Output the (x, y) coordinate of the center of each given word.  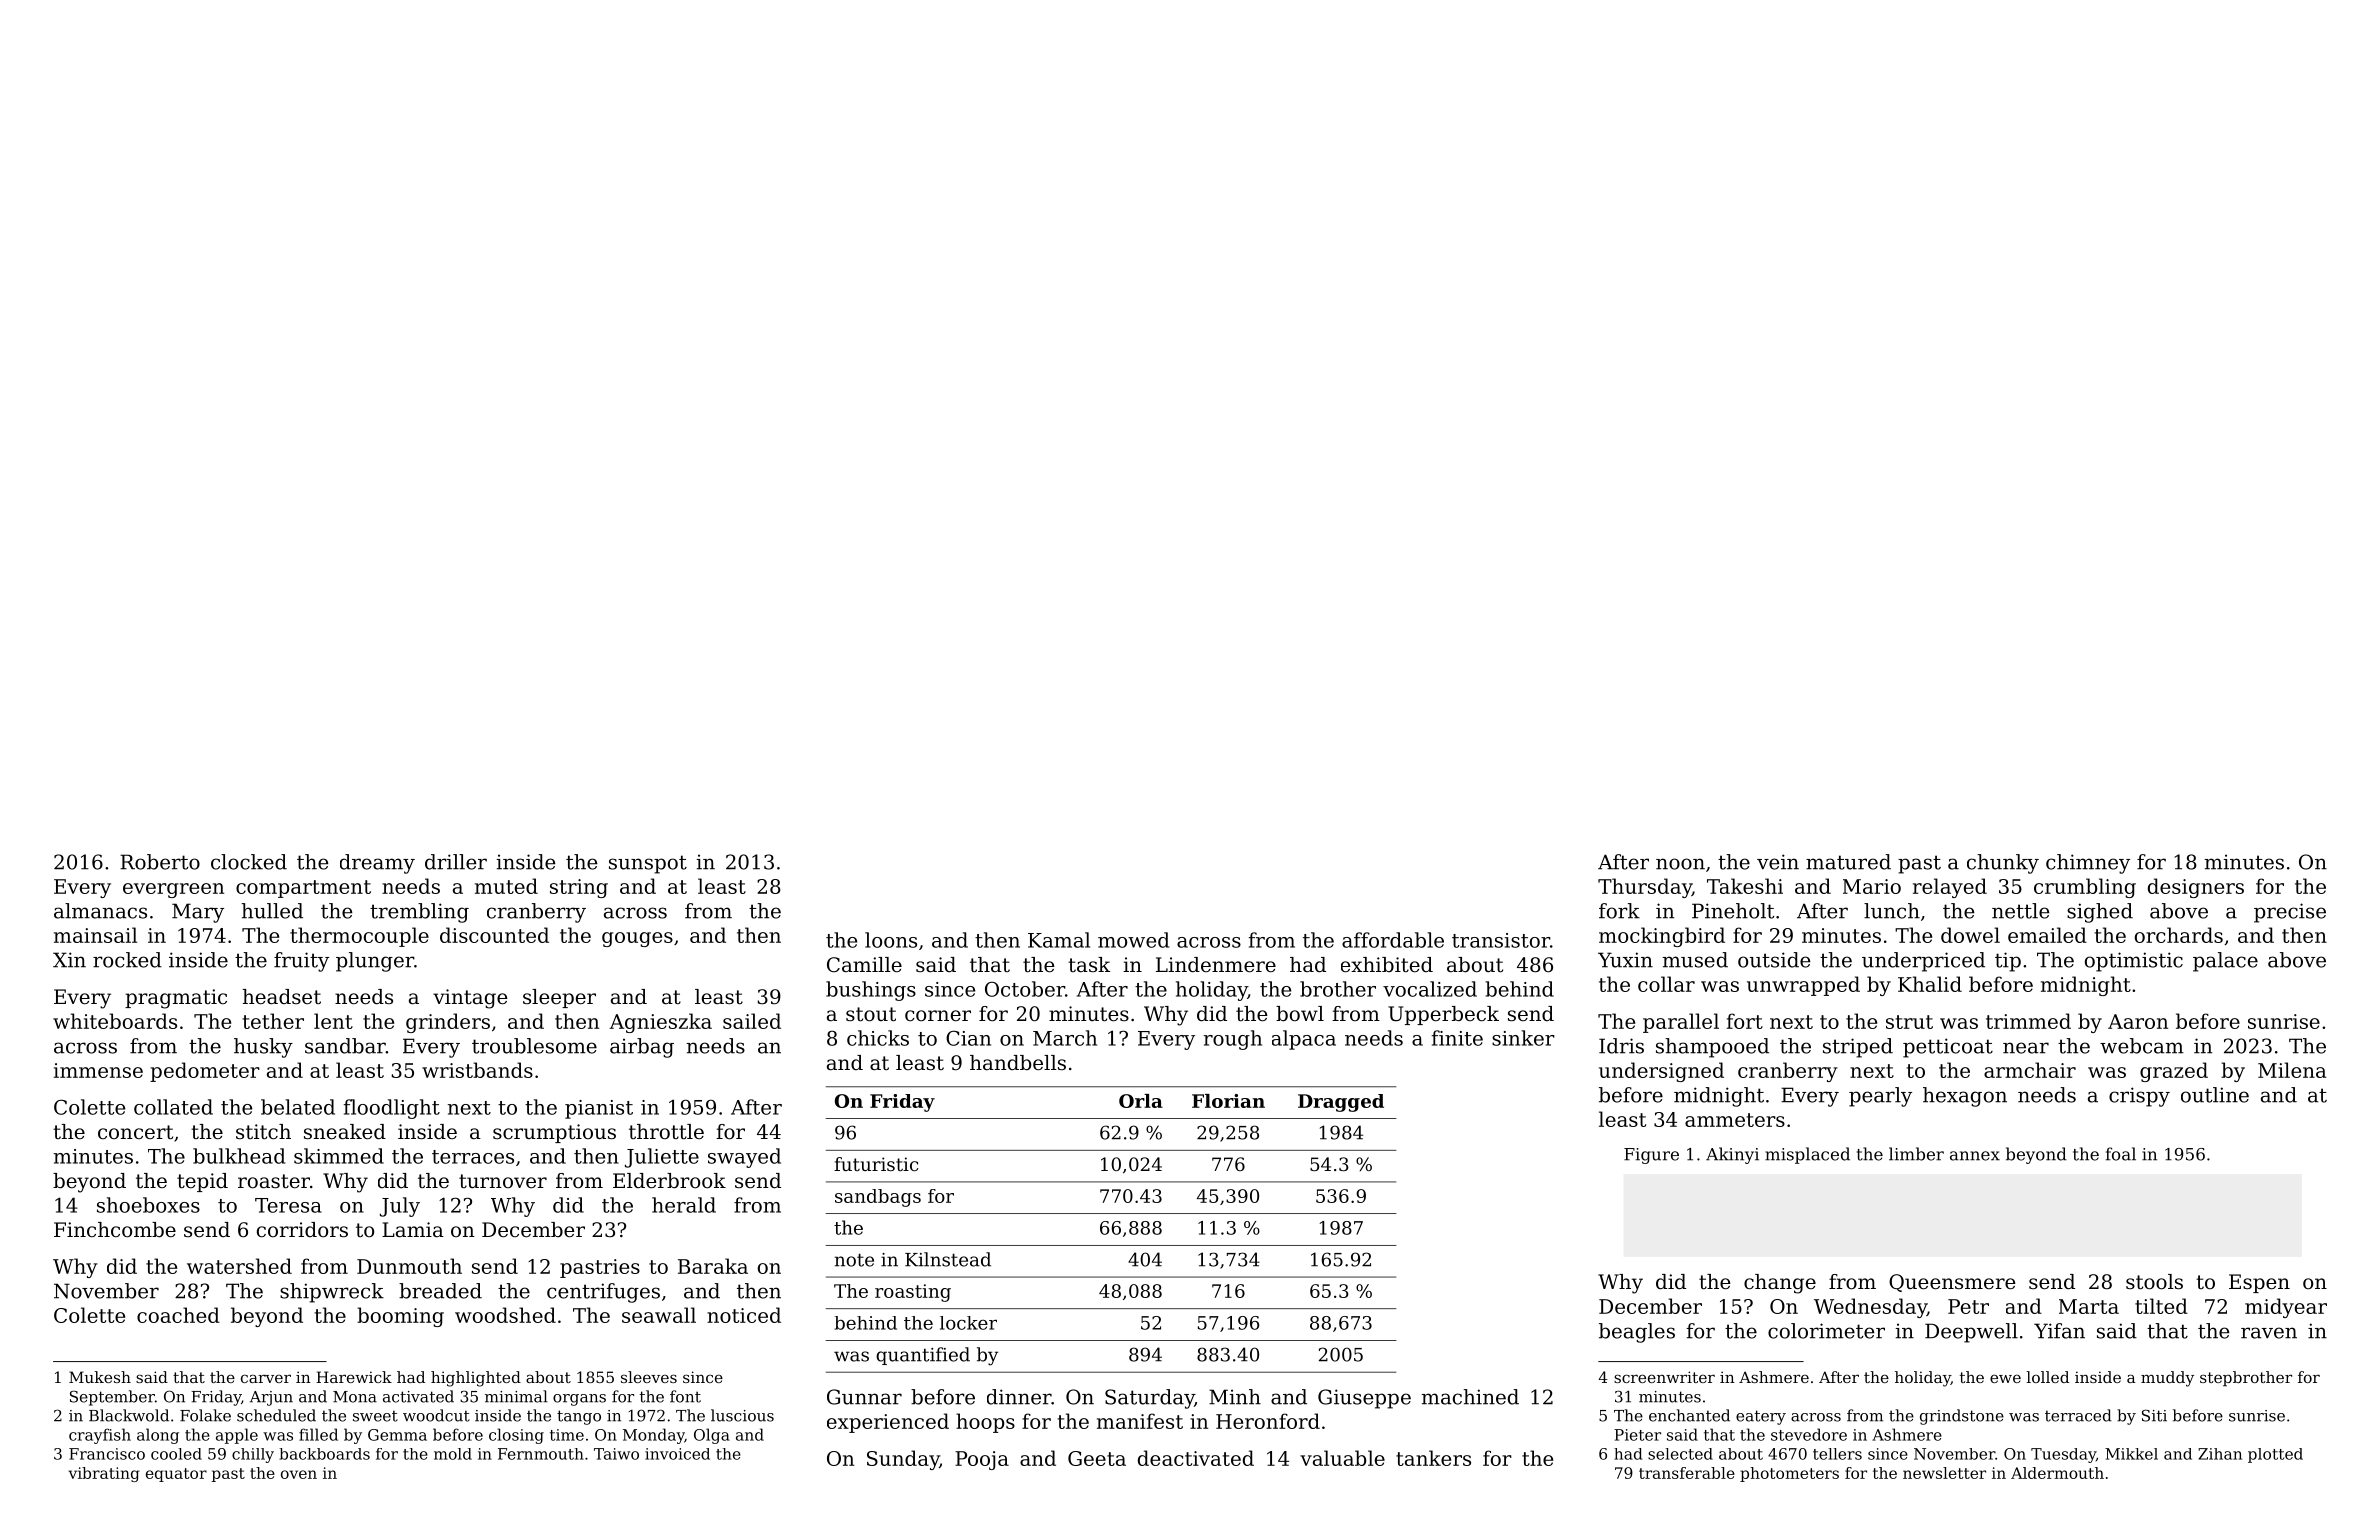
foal (2121, 1154)
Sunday (903, 1460)
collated (173, 1107)
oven (299, 1474)
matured (1848, 862)
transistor (1501, 940)
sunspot (648, 864)
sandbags (878, 1198)
